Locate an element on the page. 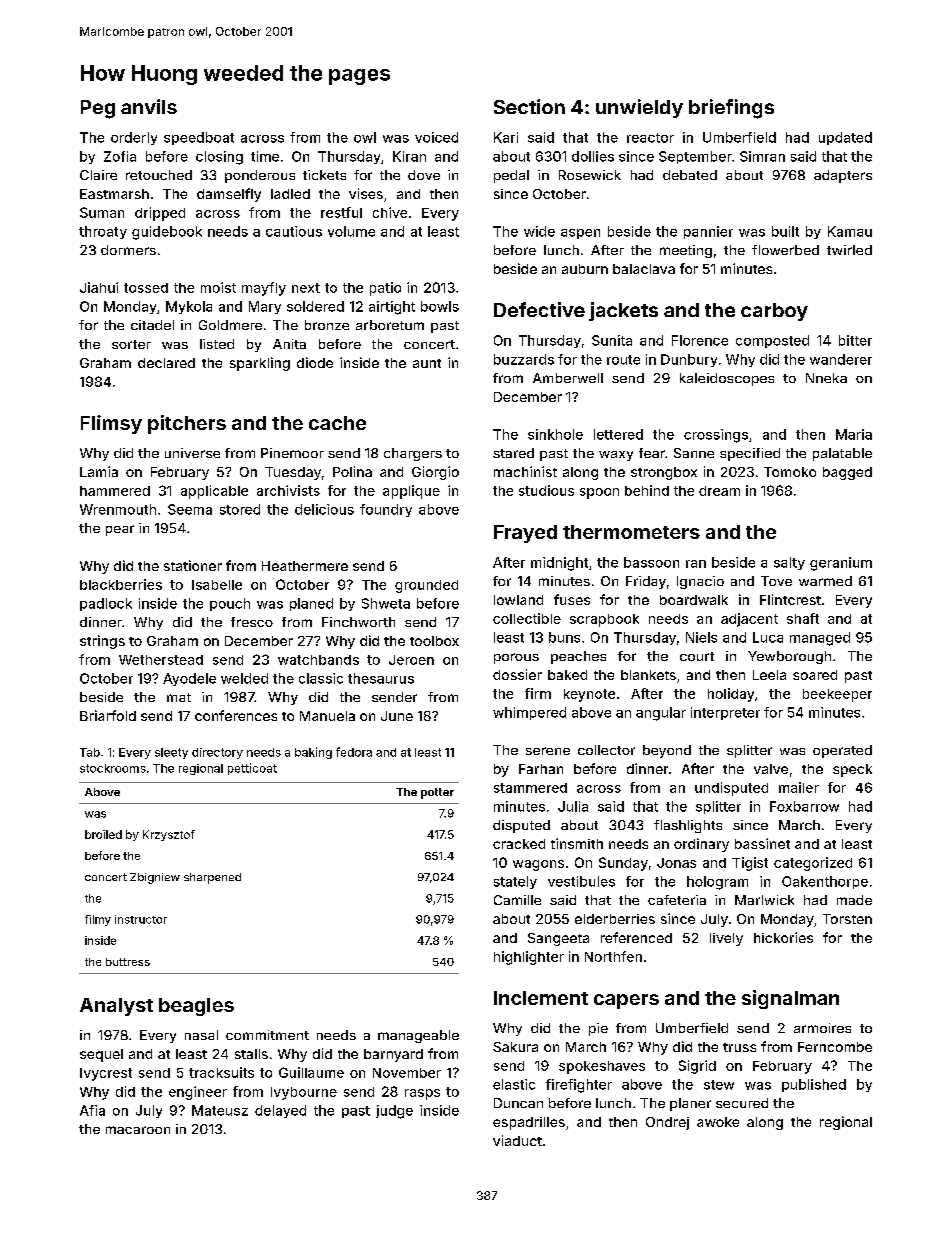 The width and height of the page is (952, 1233). voiced is located at coordinates (436, 137).
